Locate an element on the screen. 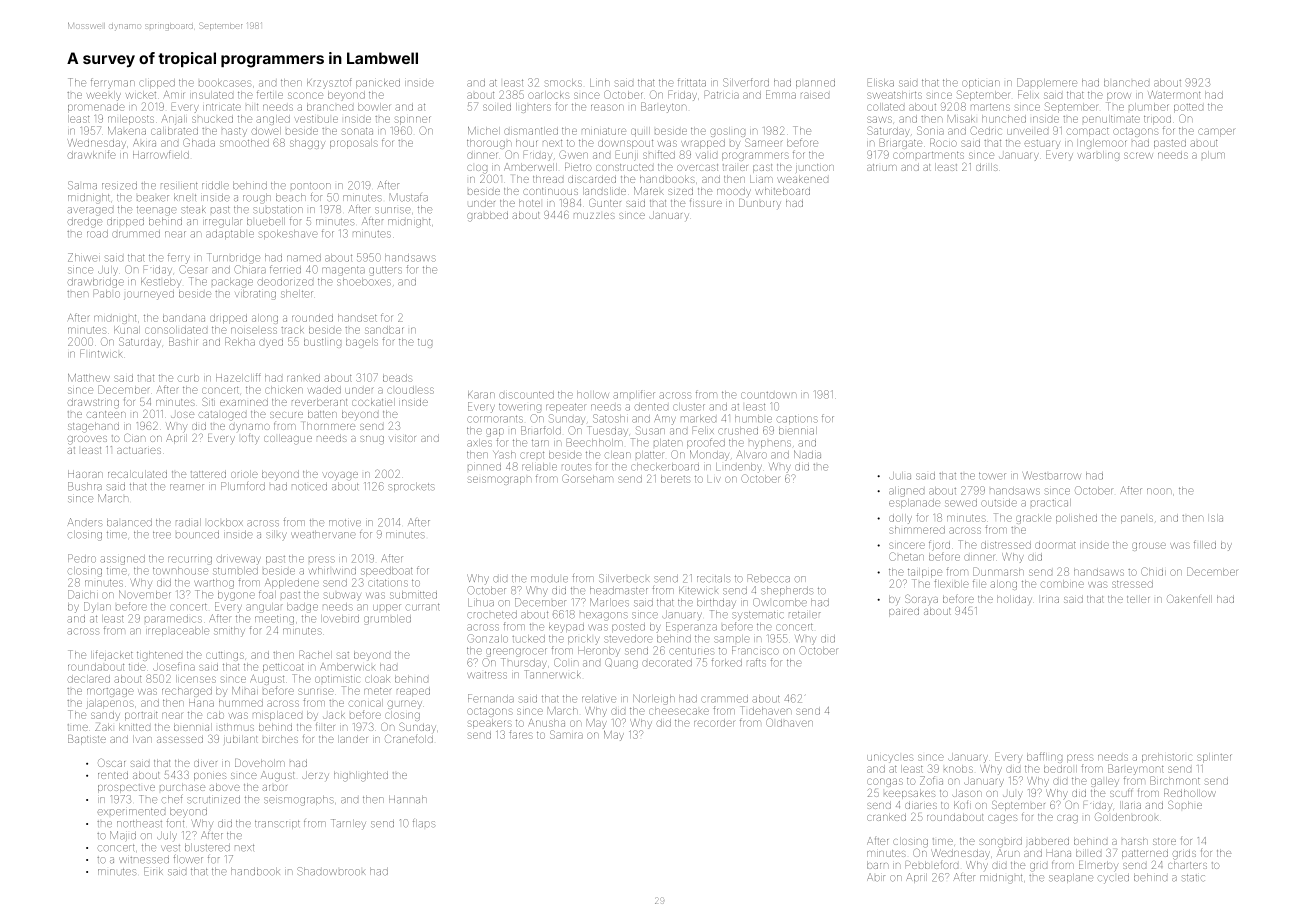 The image size is (1308, 924). Krzysztof is located at coordinates (329, 83).
